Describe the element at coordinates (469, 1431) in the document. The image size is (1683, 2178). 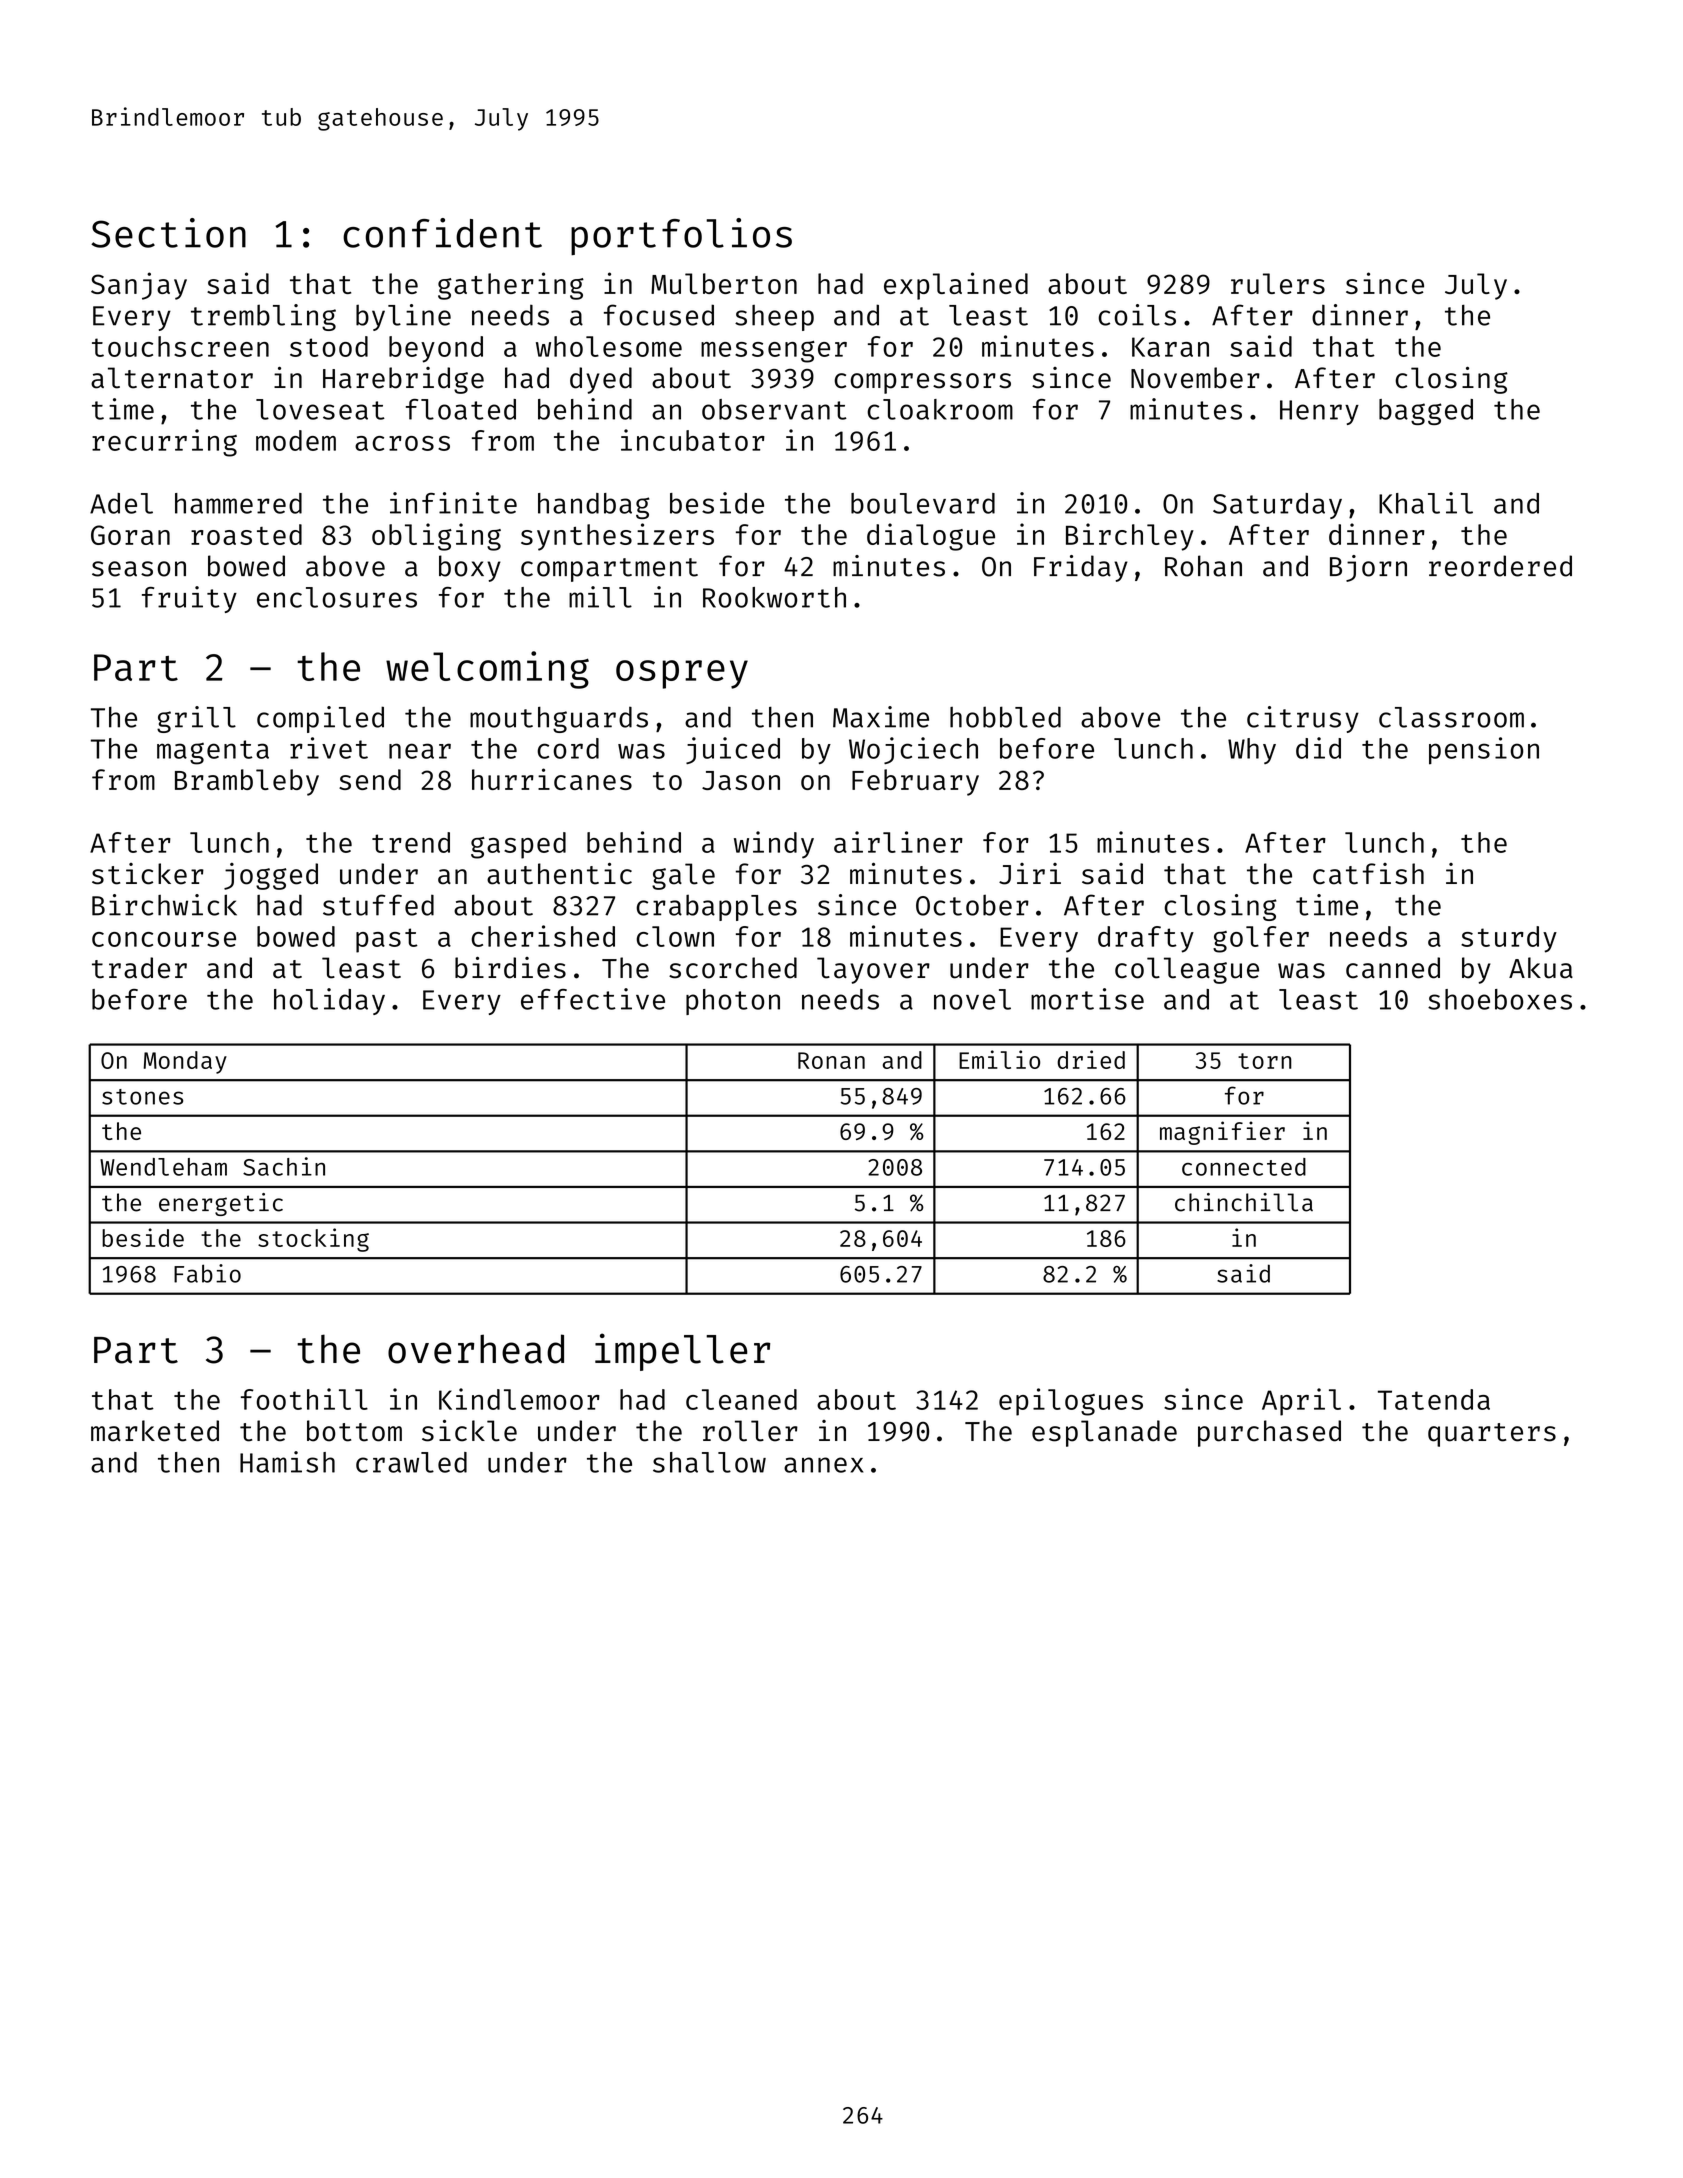
I see `sickle` at that location.
